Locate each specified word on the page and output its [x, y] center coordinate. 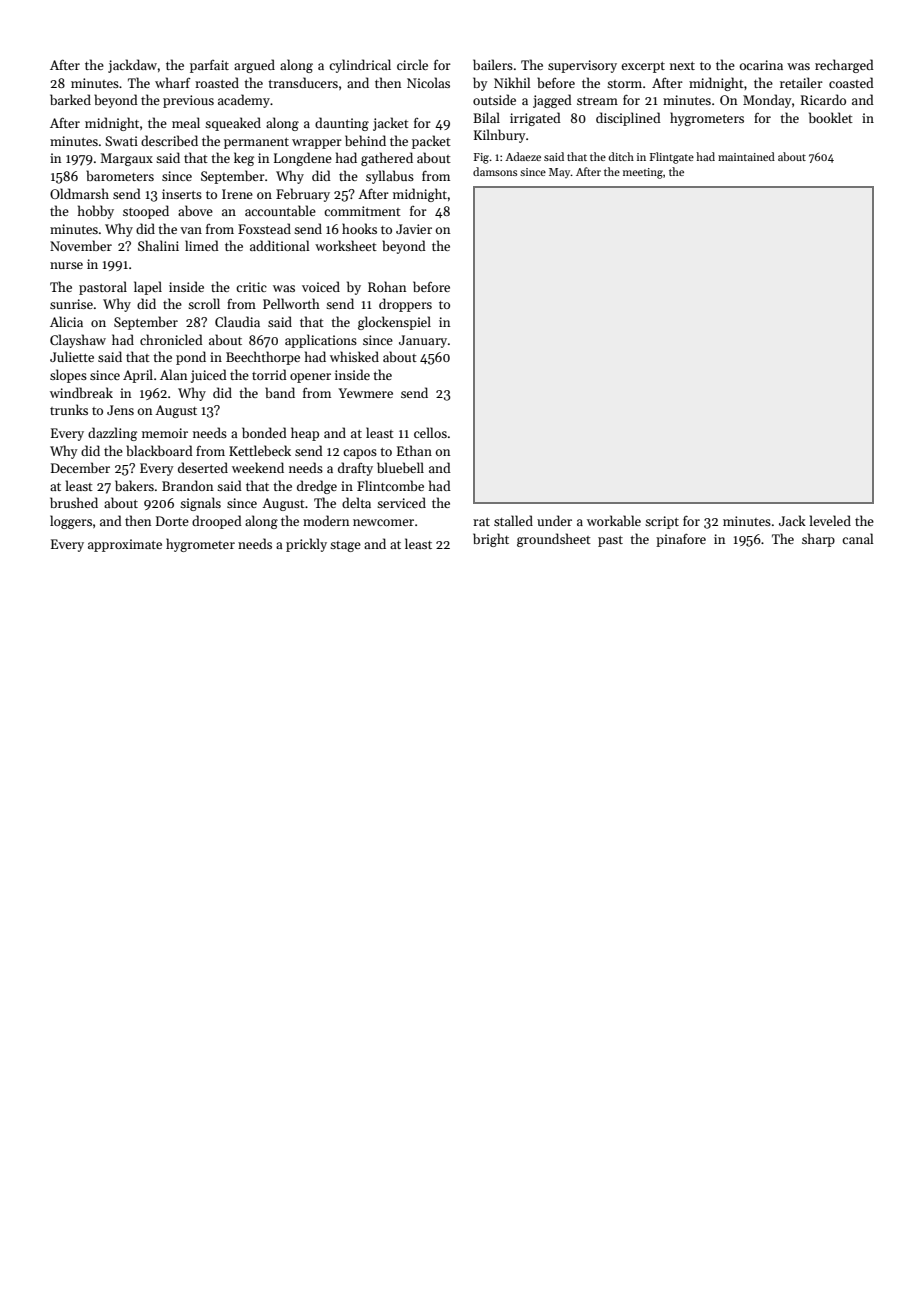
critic [251, 287]
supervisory [582, 66]
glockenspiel [394, 323]
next [682, 66]
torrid [269, 374]
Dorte [172, 521]
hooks [359, 228]
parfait [209, 66]
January [423, 341]
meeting [643, 173]
